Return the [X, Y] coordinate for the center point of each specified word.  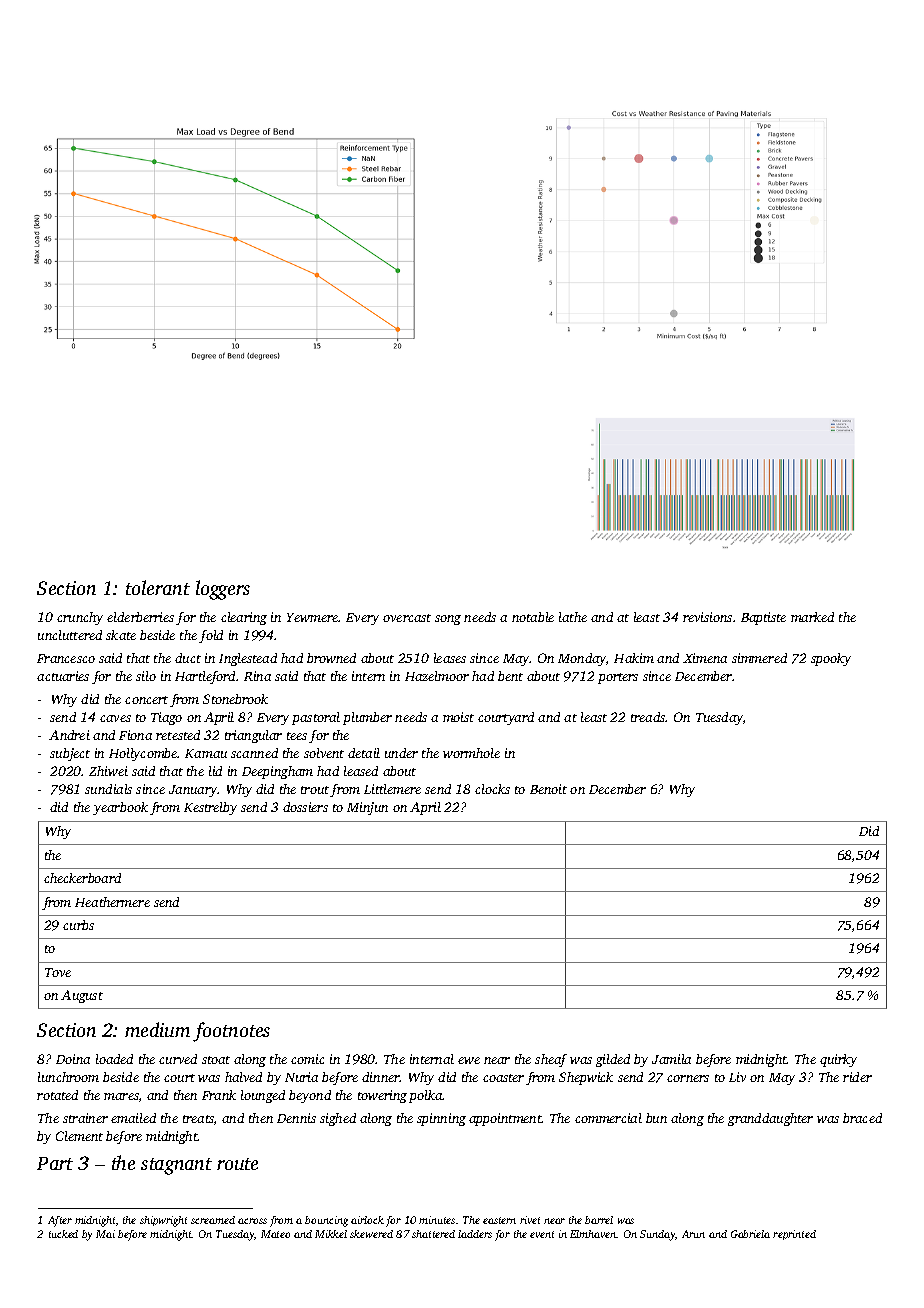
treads [648, 717]
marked [812, 617]
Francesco [66, 658]
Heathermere [112, 902]
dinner [381, 1077]
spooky [831, 659]
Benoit [548, 789]
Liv [737, 1077]
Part [55, 1163]
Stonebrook [235, 699]
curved [178, 1059]
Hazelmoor [437, 676]
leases [450, 658]
